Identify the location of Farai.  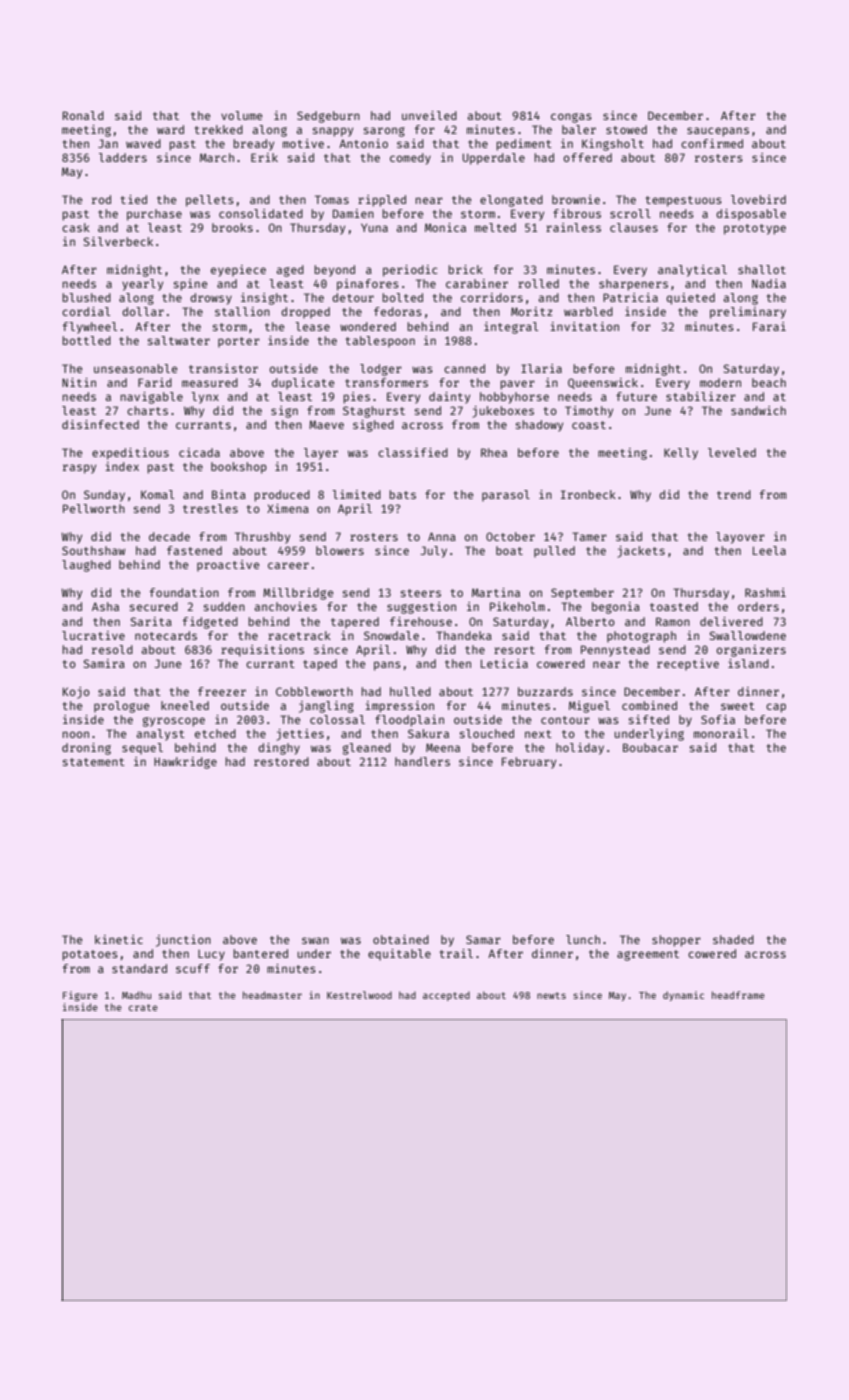
(769, 326).
